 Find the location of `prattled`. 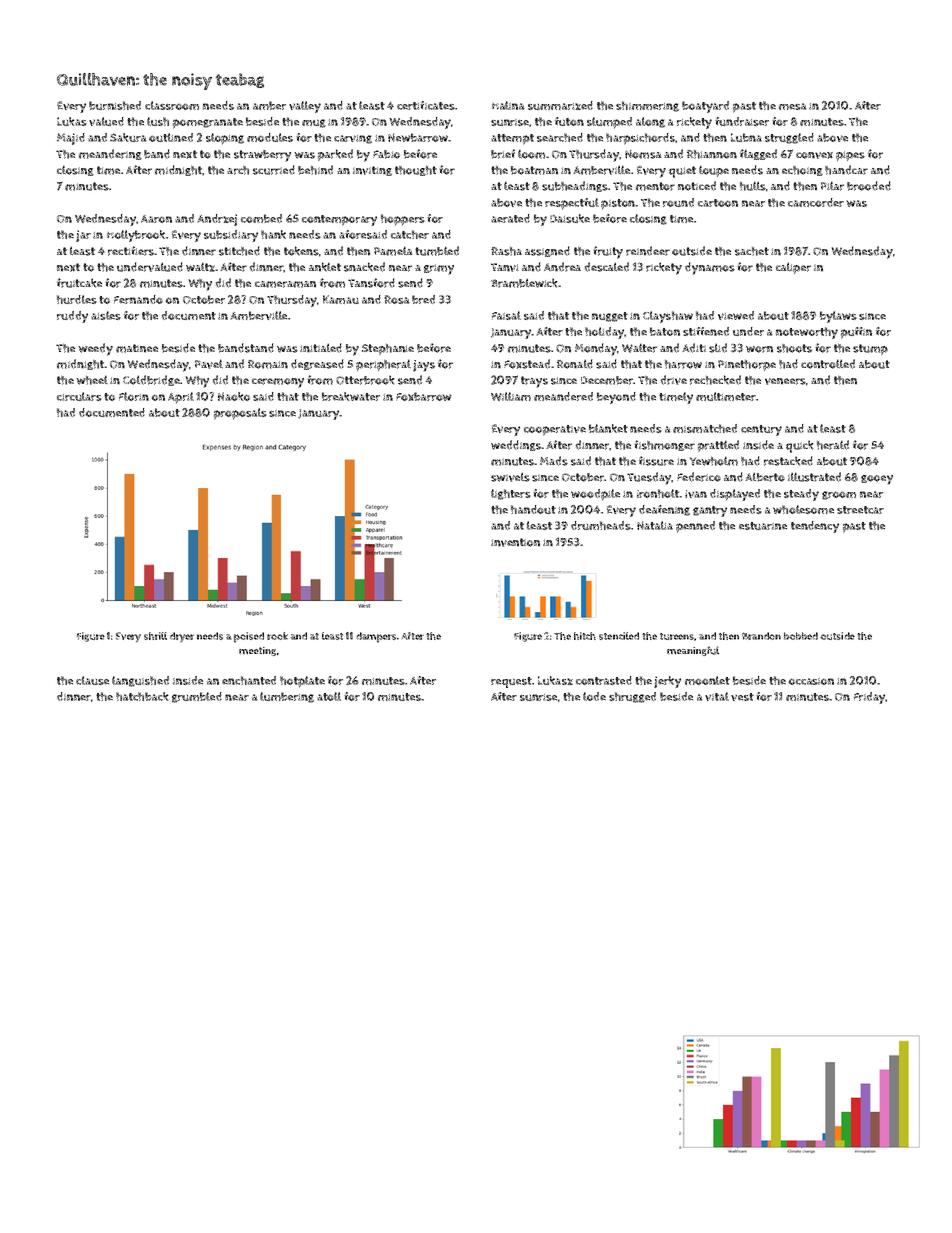

prattled is located at coordinates (718, 446).
